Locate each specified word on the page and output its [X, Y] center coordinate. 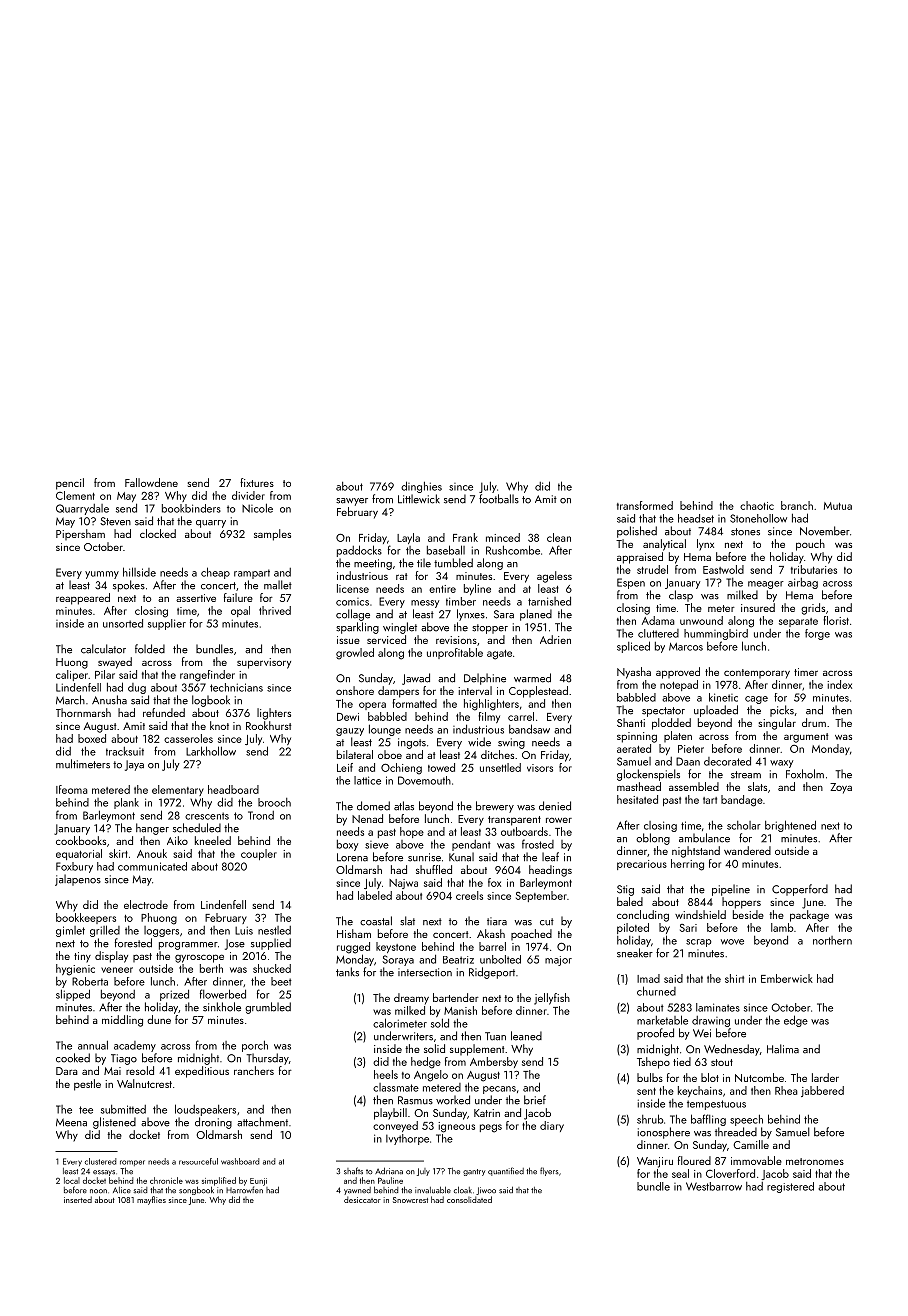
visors [540, 768]
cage [756, 700]
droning [213, 1123]
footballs [499, 499]
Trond [261, 815]
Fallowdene [151, 482]
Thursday [267, 1059]
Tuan [495, 1036]
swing [511, 743]
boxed [92, 738]
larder [825, 1077]
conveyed [395, 1126]
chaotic [757, 505]
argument [806, 738]
